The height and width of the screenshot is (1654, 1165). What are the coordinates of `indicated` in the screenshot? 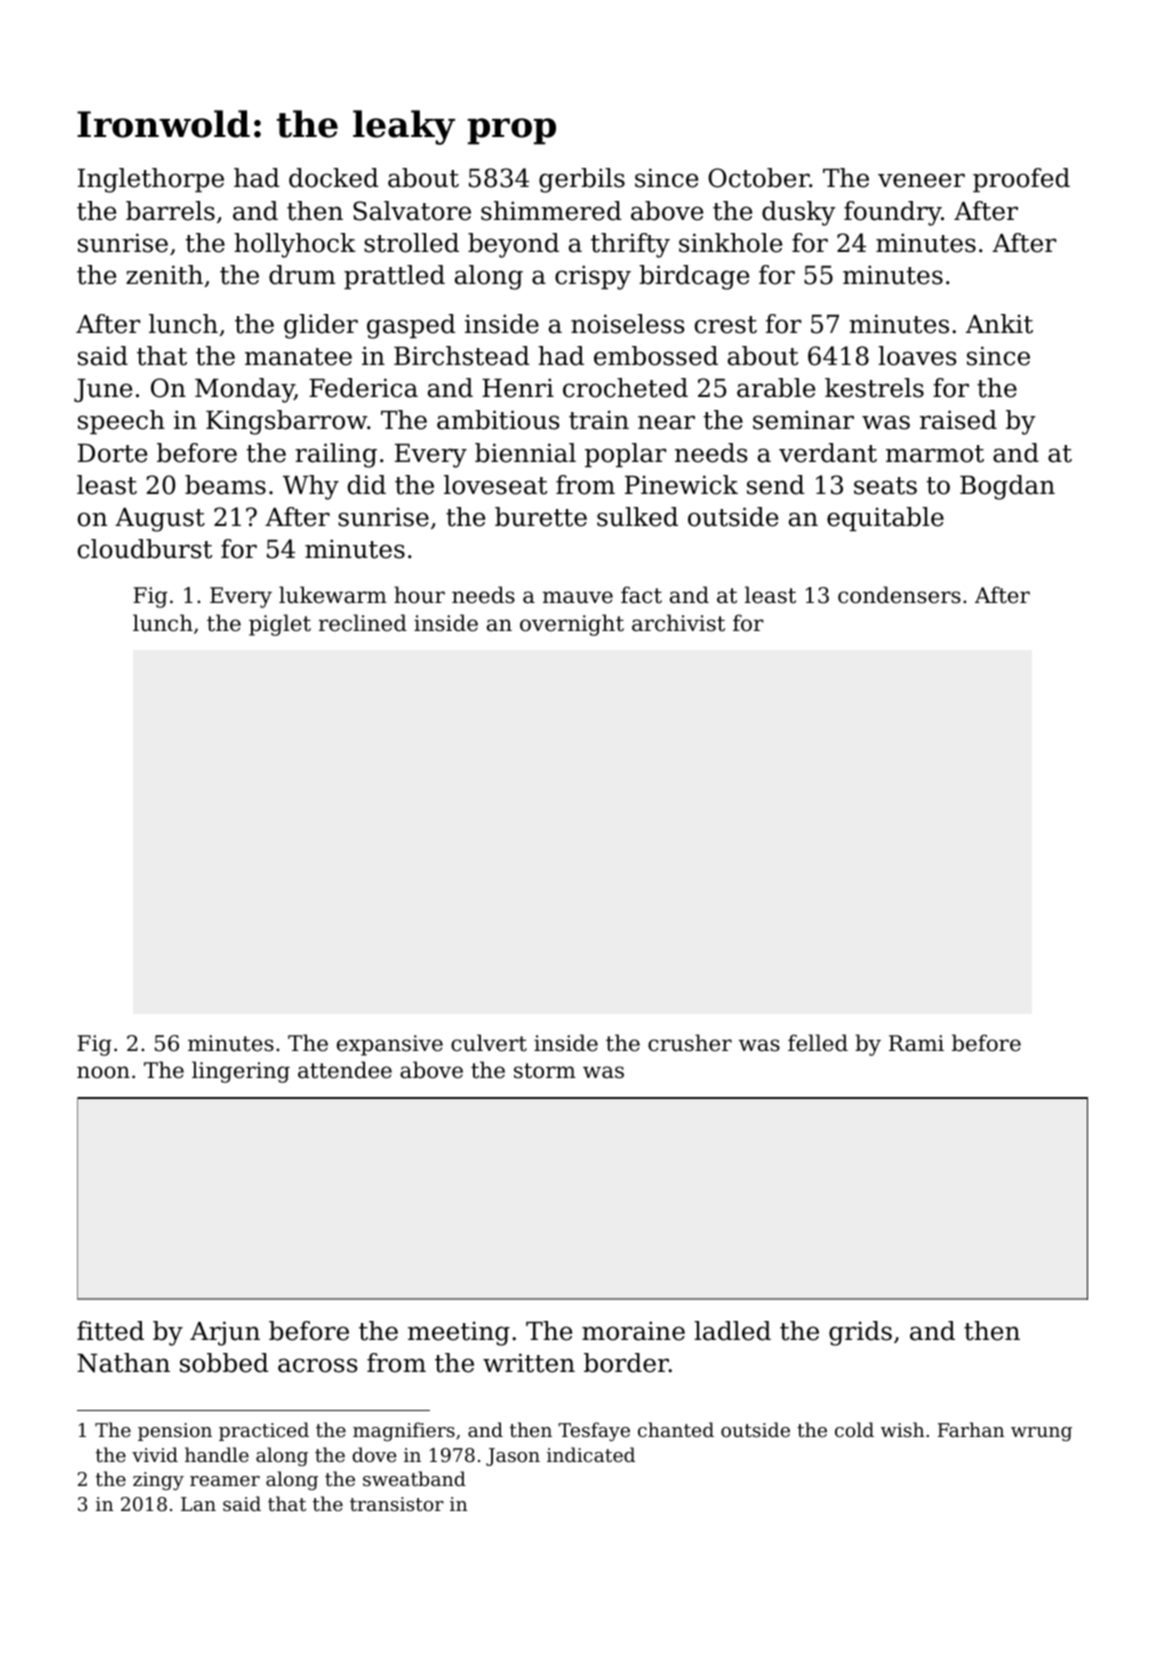 It's located at (591, 1454).
